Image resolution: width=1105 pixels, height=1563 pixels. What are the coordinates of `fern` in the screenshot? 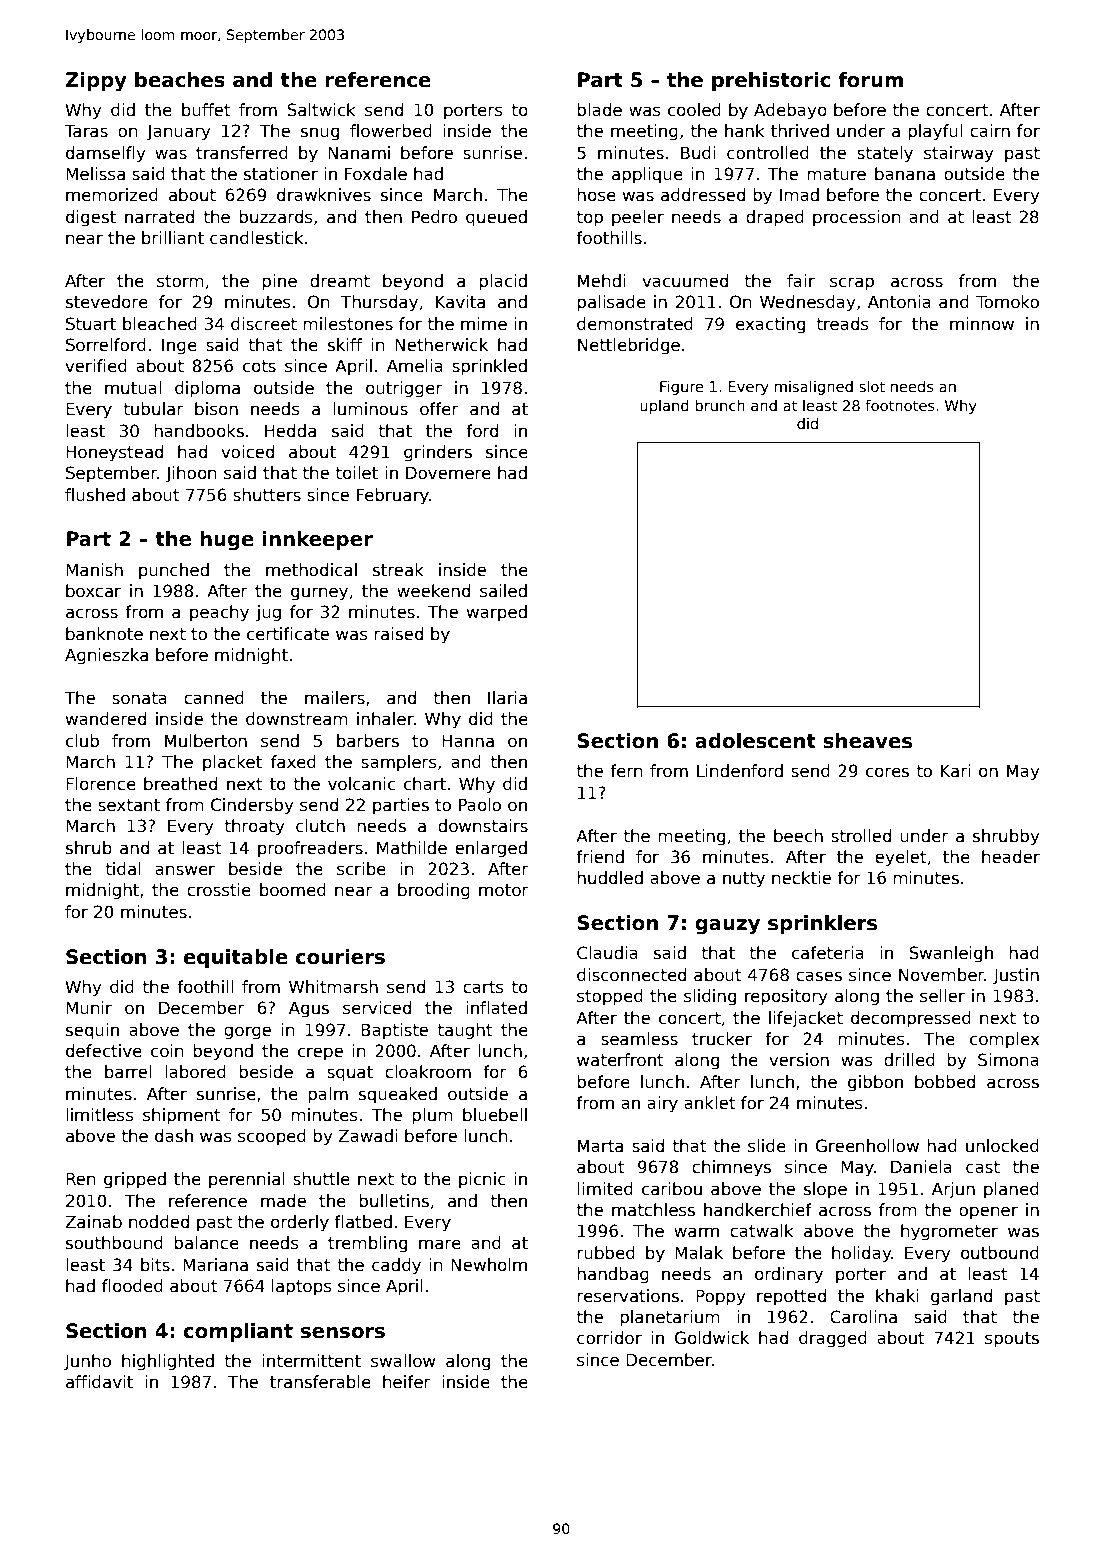 It's located at (626, 771).
